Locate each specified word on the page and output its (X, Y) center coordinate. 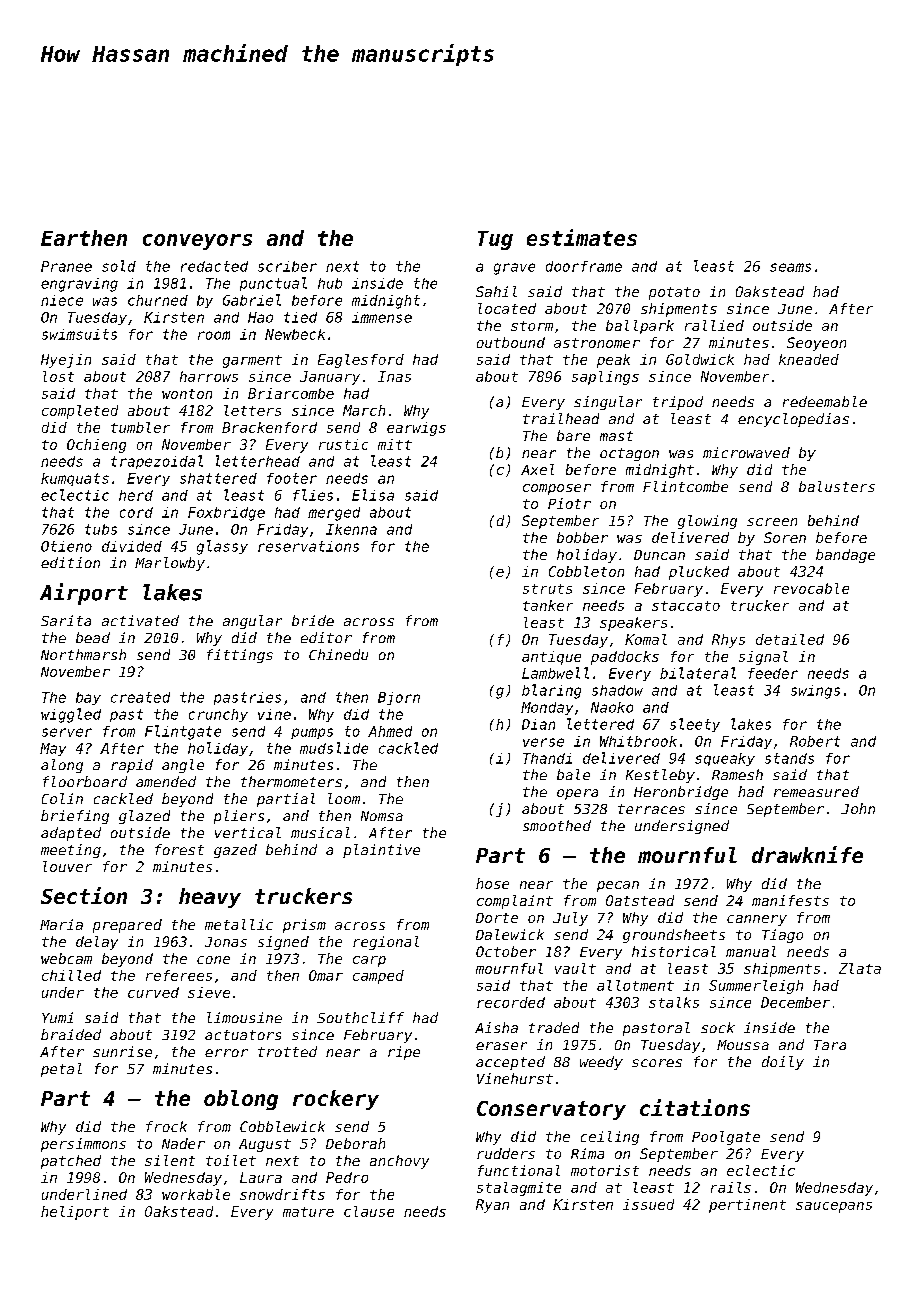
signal (763, 658)
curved (153, 992)
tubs (101, 529)
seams (790, 267)
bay (88, 698)
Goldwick (700, 359)
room (214, 335)
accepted (510, 1063)
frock (166, 1126)
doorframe (584, 266)
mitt (395, 444)
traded (554, 1027)
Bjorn (399, 698)
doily (783, 1063)
